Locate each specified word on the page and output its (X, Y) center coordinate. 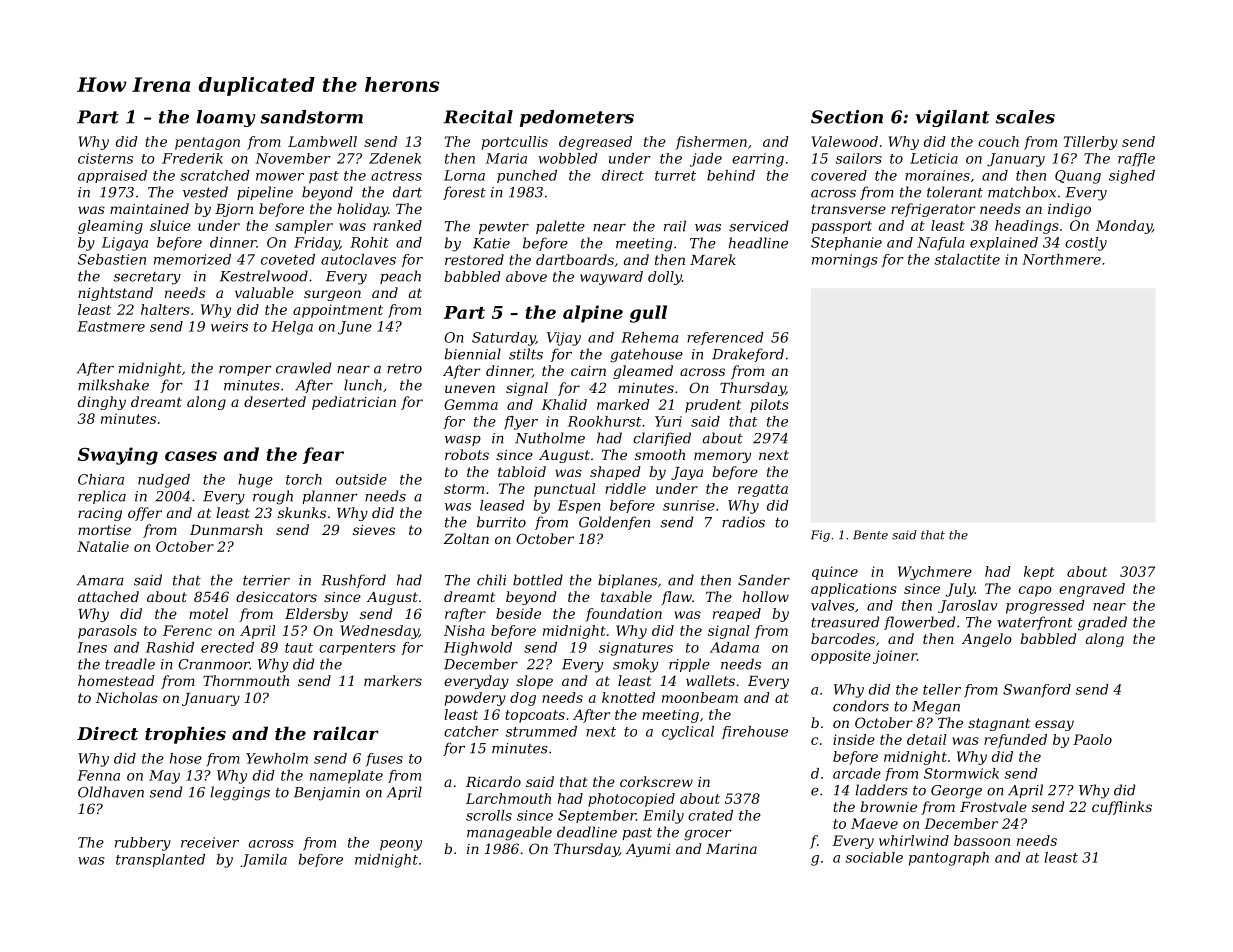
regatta (763, 490)
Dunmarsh (226, 529)
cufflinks (1122, 808)
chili (491, 580)
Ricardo (493, 781)
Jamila (263, 860)
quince (835, 573)
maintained (149, 208)
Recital (478, 117)
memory (722, 457)
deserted (275, 401)
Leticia (934, 158)
